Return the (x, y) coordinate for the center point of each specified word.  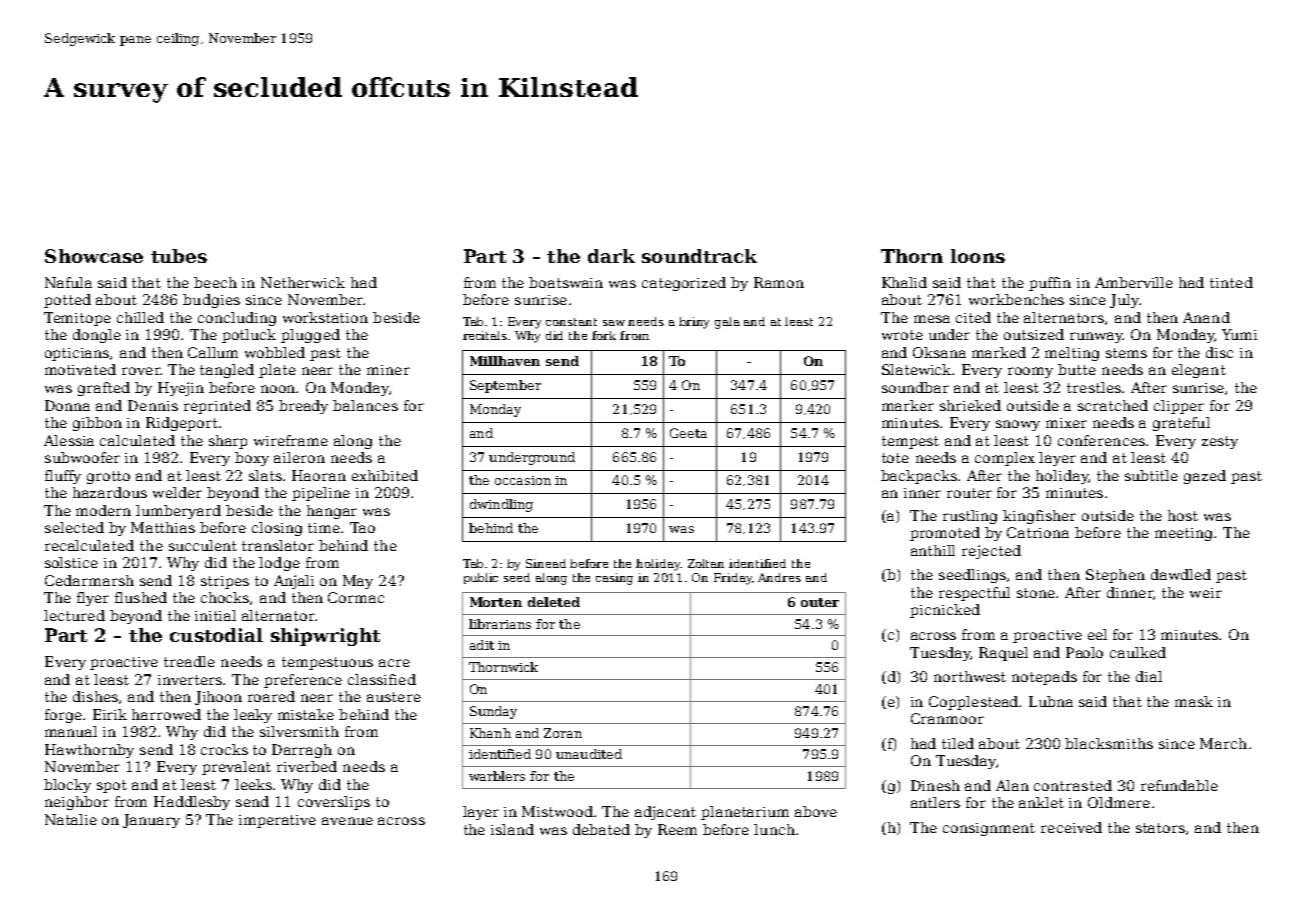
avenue (347, 821)
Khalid (904, 282)
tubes (179, 256)
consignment (989, 829)
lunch (774, 829)
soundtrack (699, 256)
